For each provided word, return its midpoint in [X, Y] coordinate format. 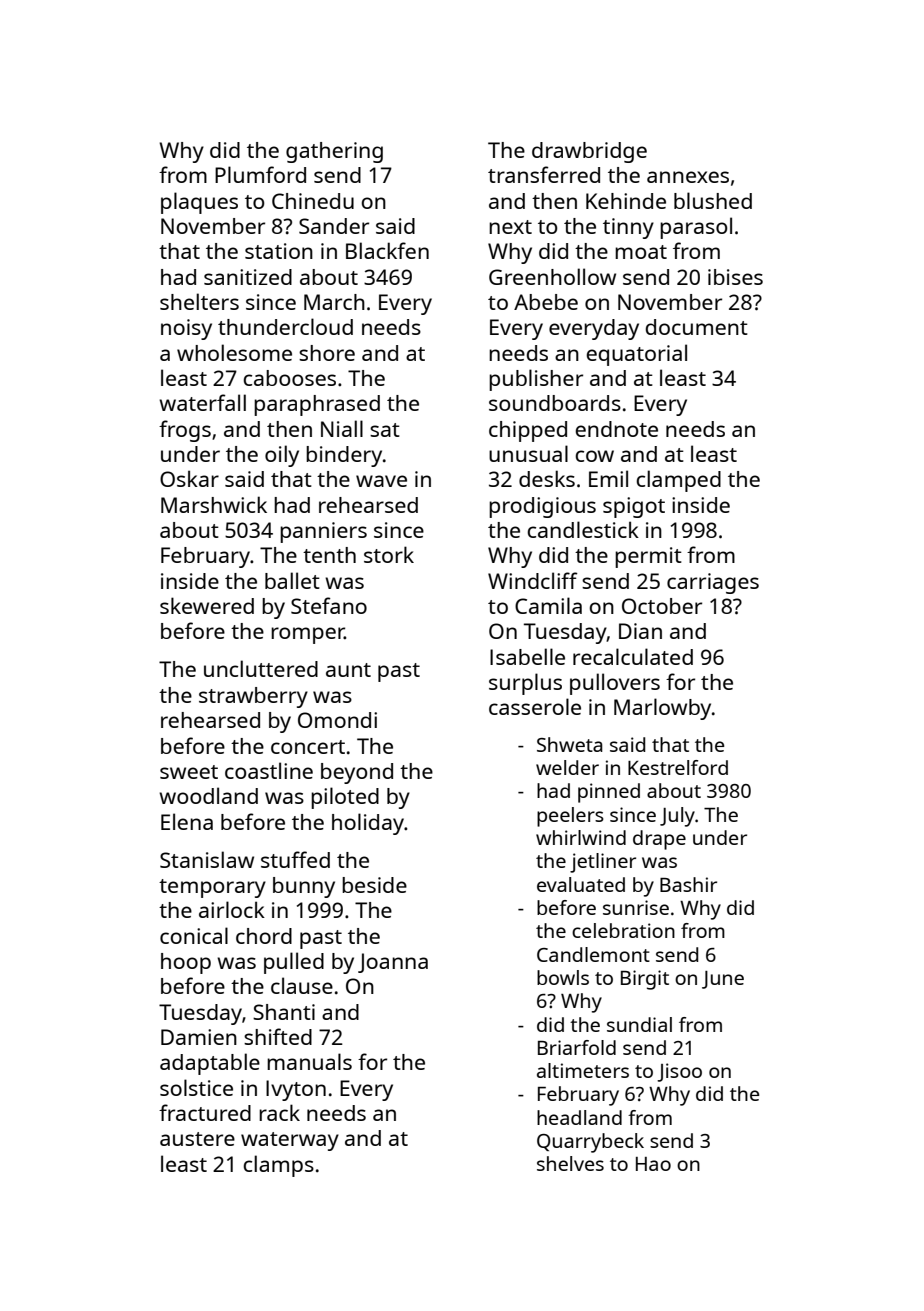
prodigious [542, 507]
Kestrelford [678, 767]
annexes [688, 177]
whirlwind [581, 837]
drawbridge [589, 152]
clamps [278, 1166]
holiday [368, 824]
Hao [653, 1164]
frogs [185, 431]
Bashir [688, 884]
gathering [334, 152]
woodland [208, 795]
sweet [189, 772]
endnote [617, 429]
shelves [570, 1163]
